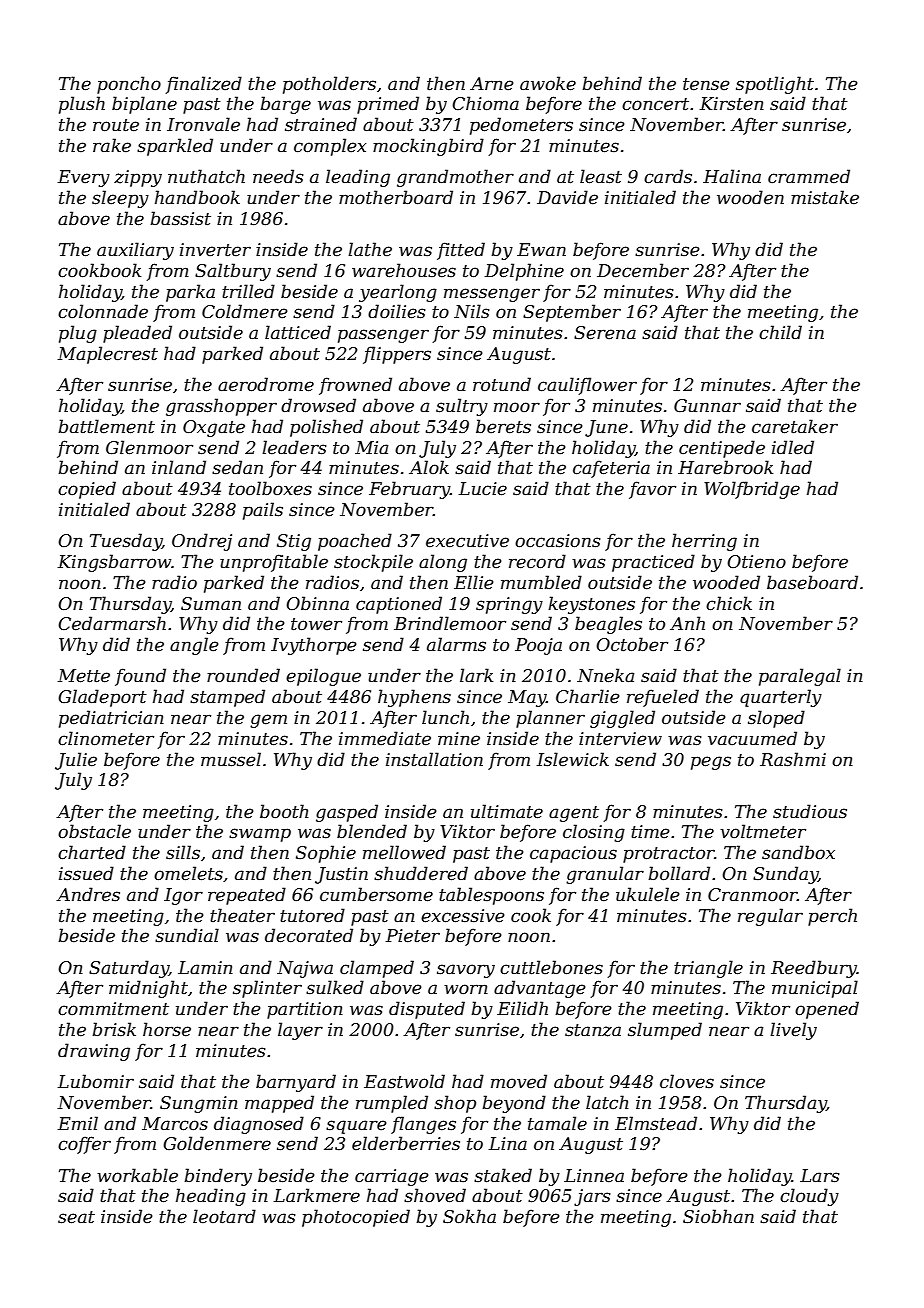 The width and height of the screenshot is (924, 1308). Describe the element at coordinates (129, 85) in the screenshot. I see `poncho` at that location.
